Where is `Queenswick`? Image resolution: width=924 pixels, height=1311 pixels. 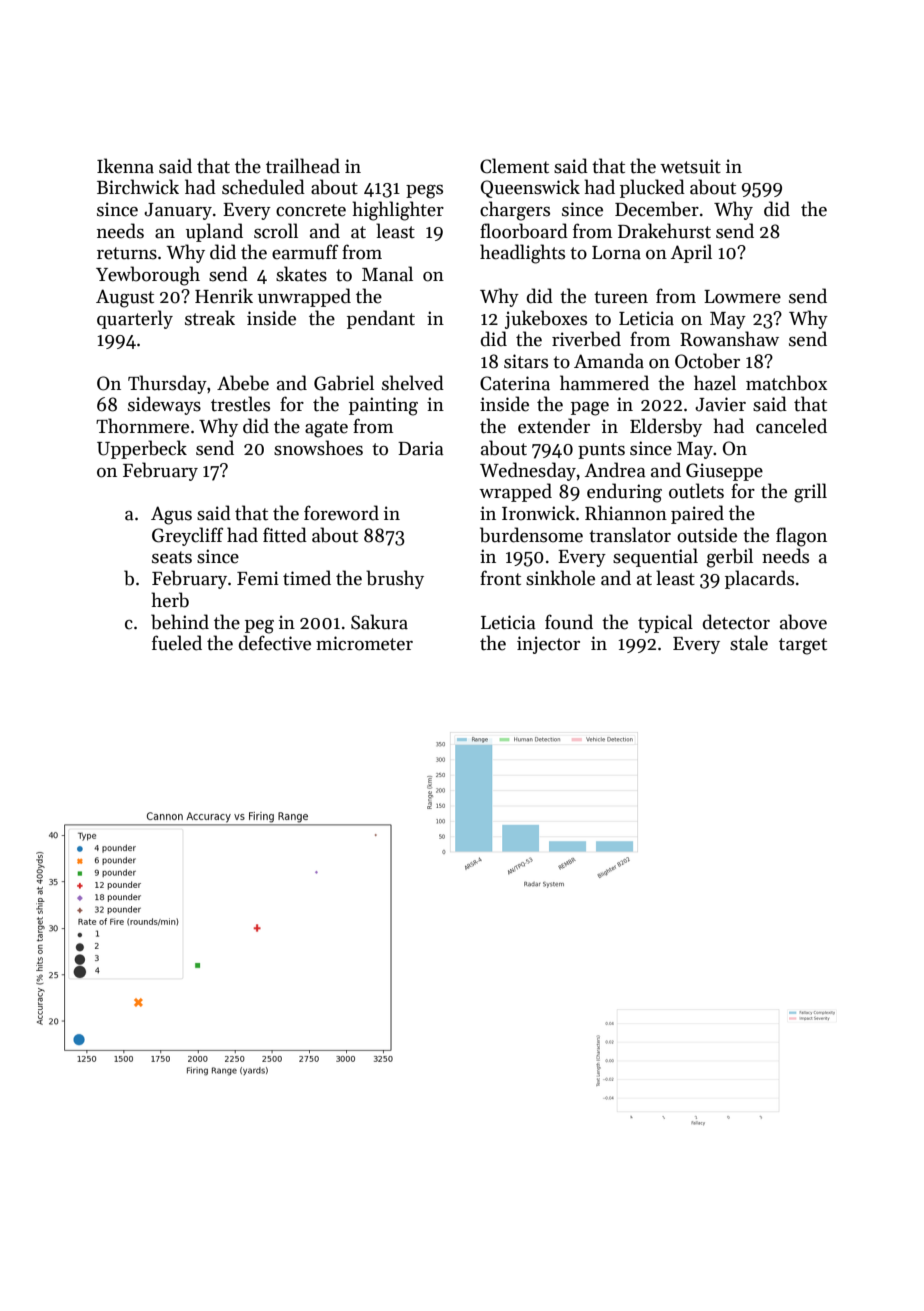 Queenswick is located at coordinates (530, 188).
